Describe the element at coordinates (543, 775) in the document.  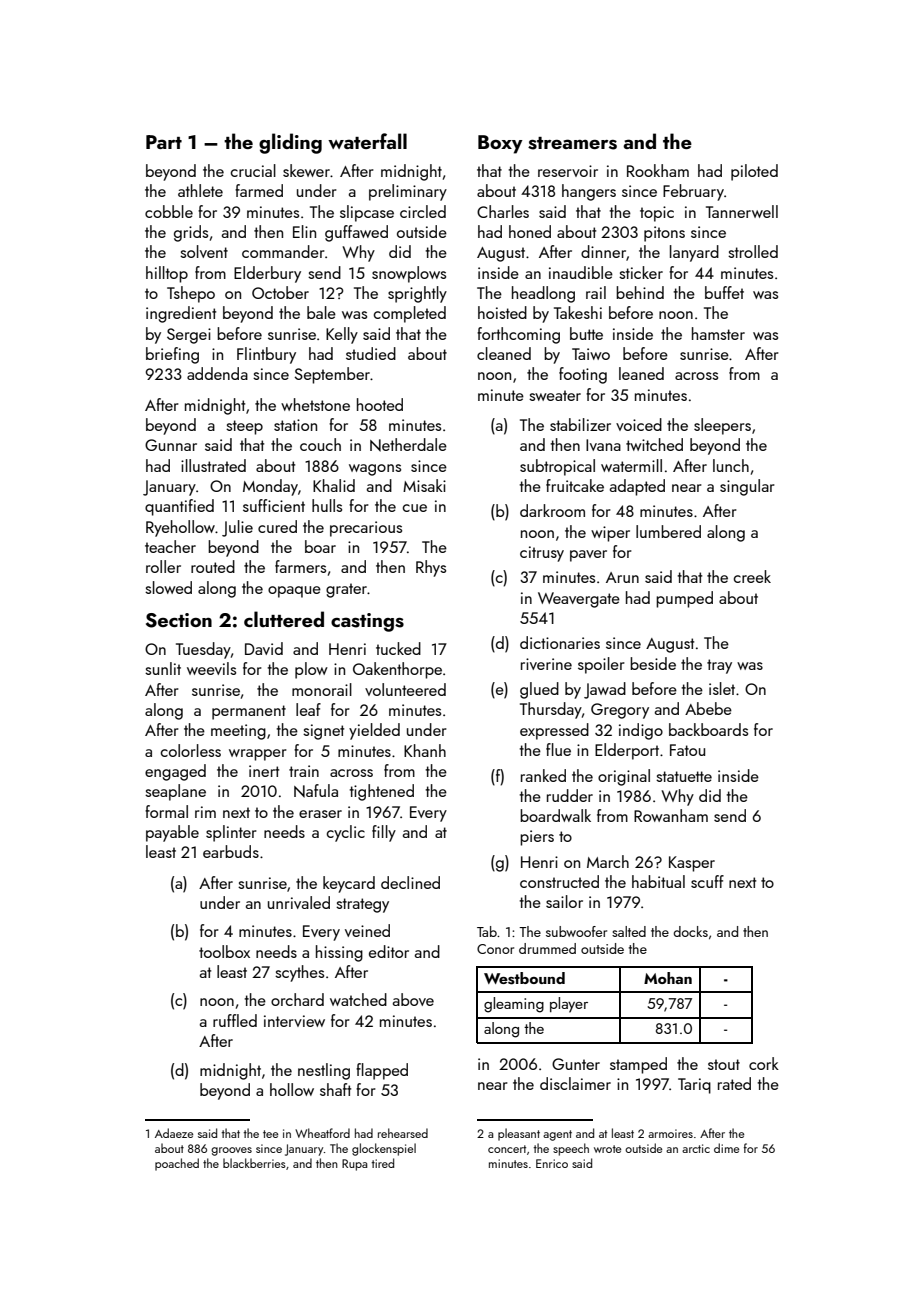
I see `ranked` at that location.
